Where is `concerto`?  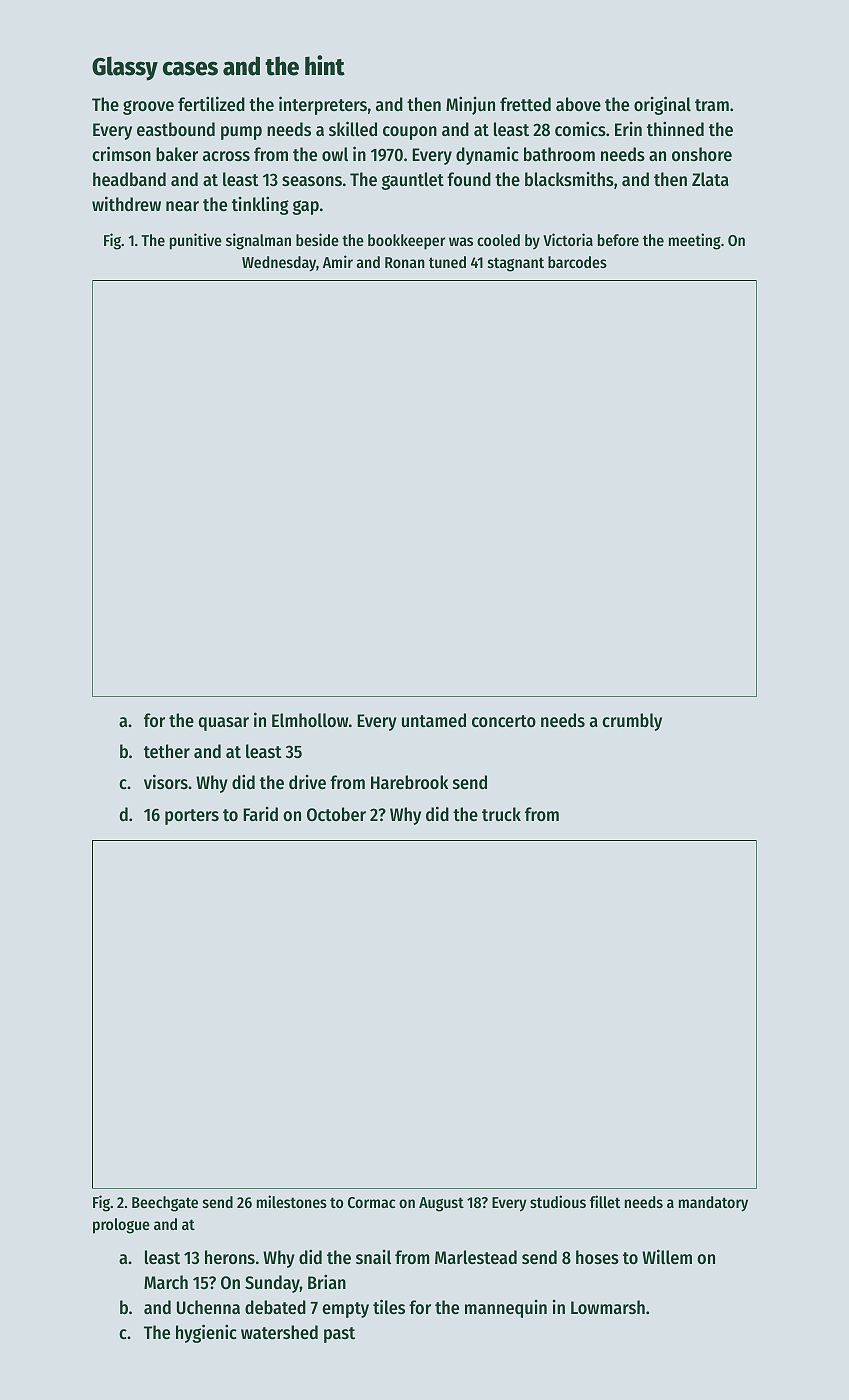 concerto is located at coordinates (504, 721).
